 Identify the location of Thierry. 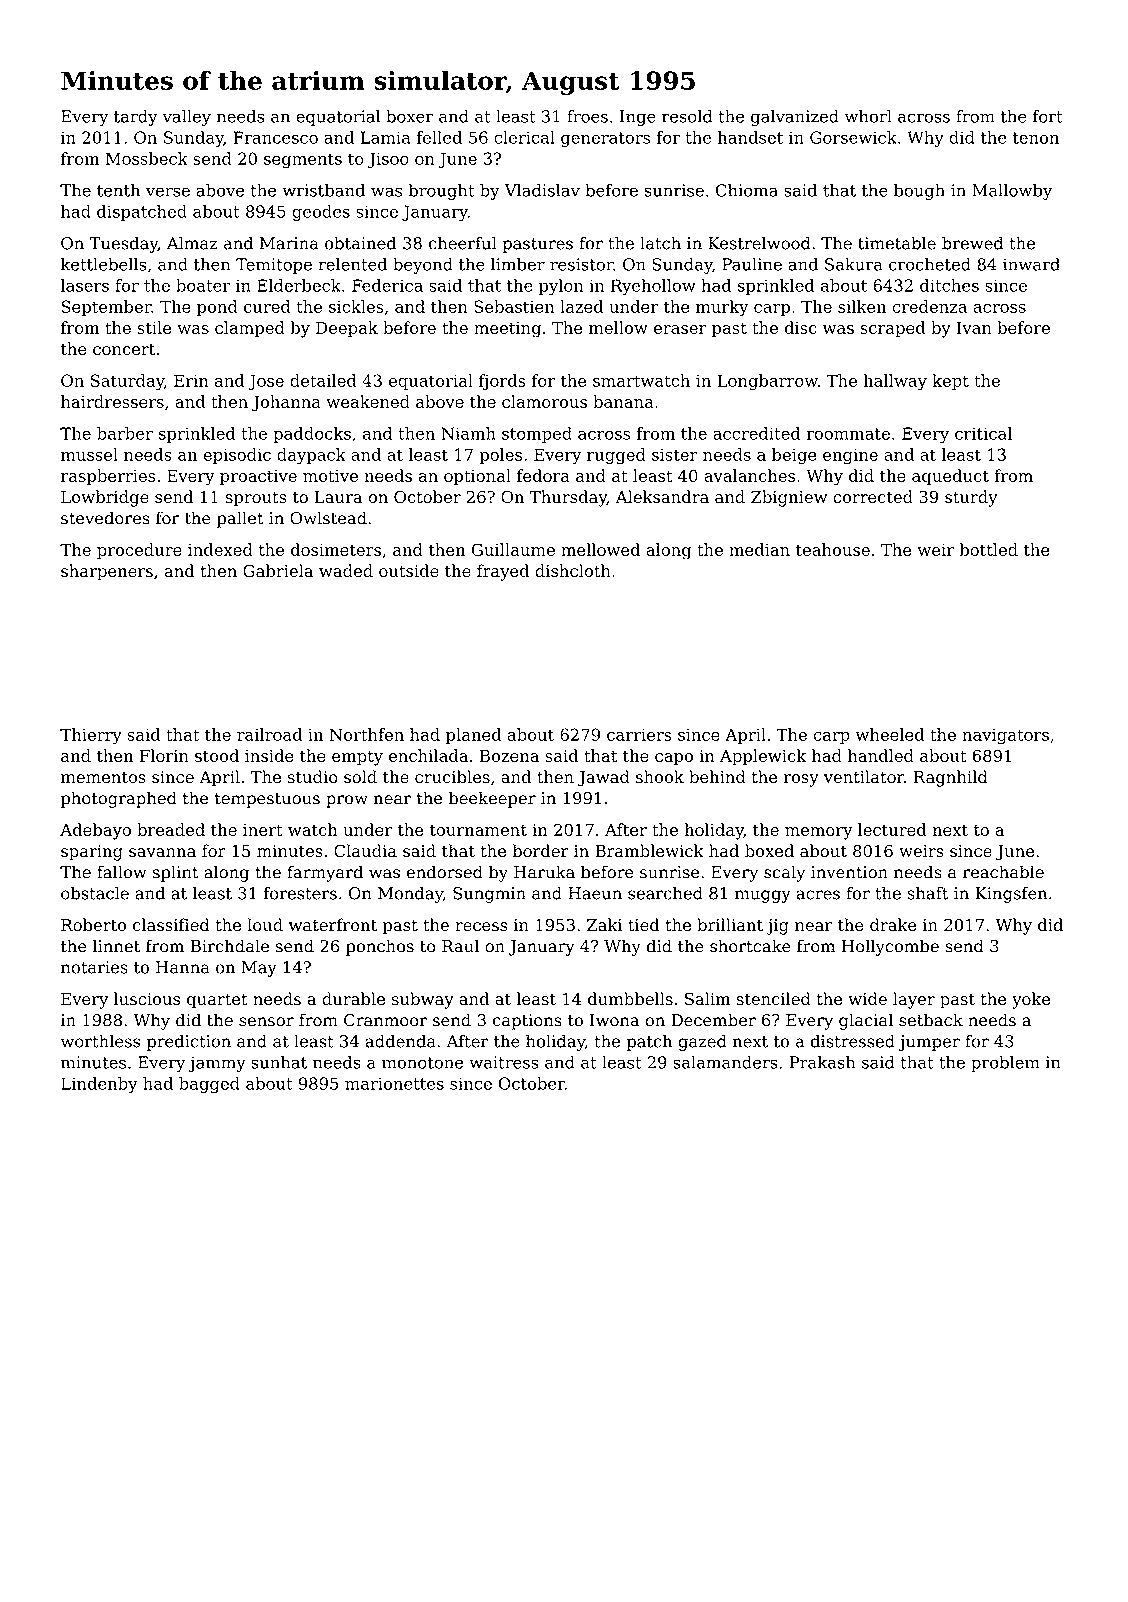
(91, 736).
